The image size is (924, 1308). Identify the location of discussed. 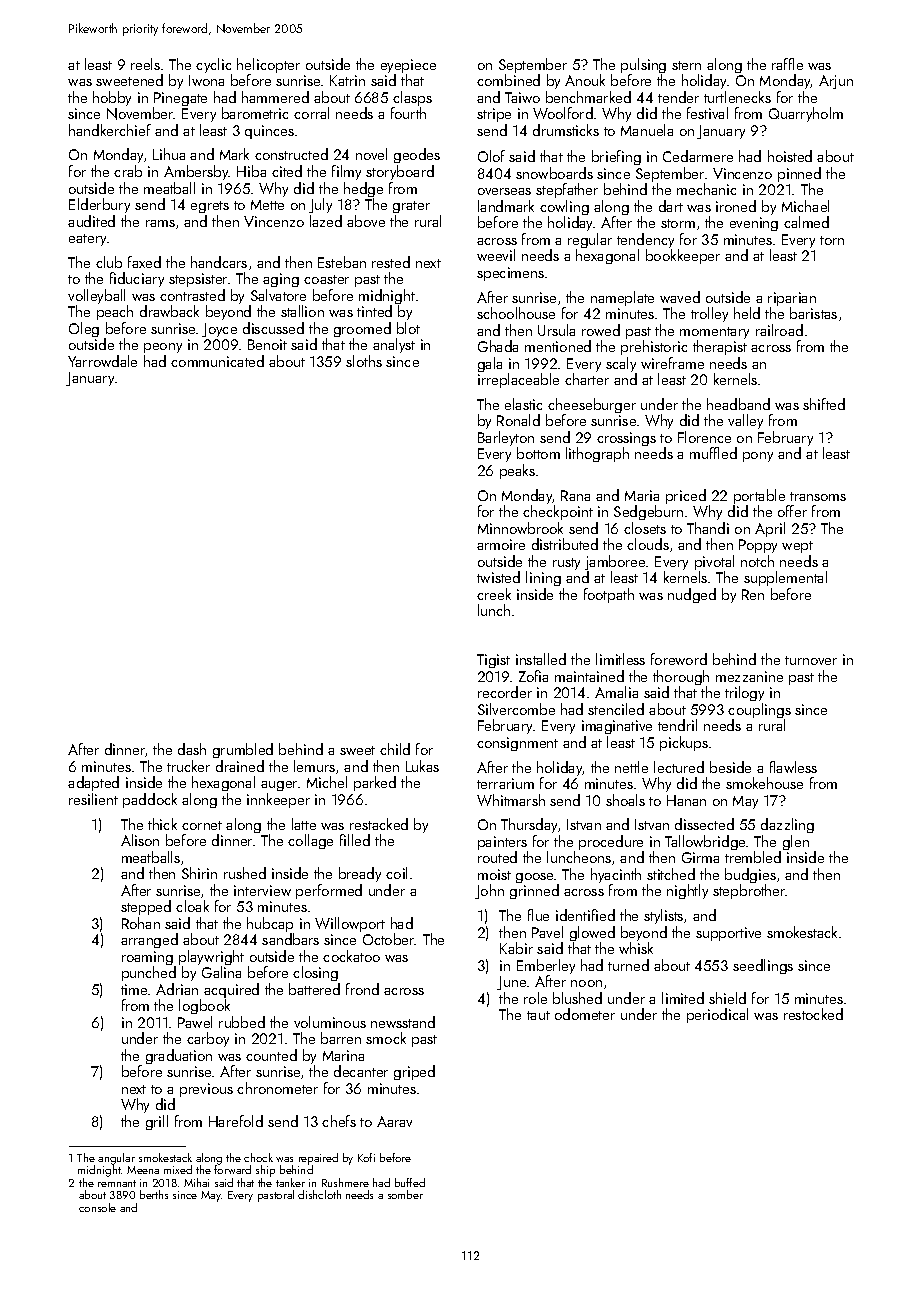
(273, 328).
